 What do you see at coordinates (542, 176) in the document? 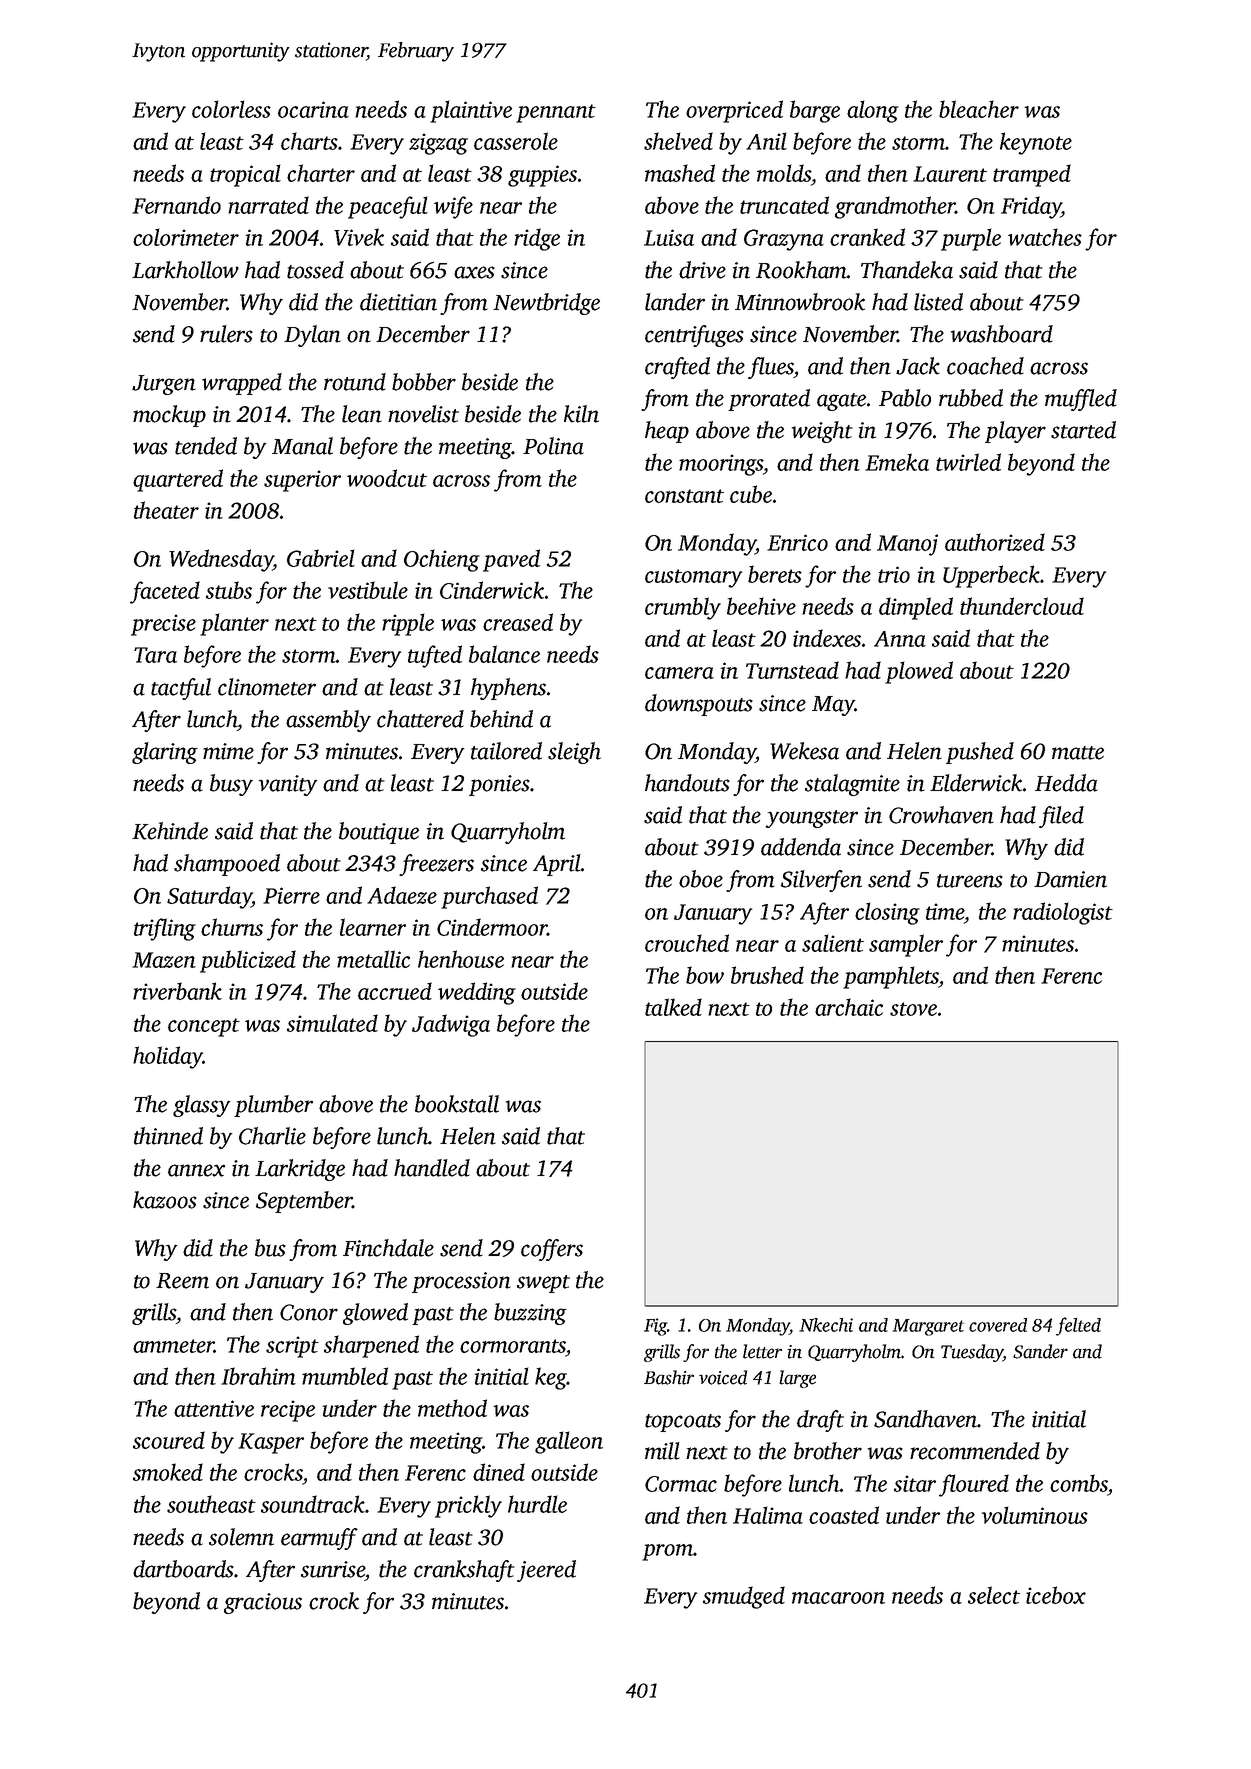
I see `guppies` at bounding box center [542, 176].
